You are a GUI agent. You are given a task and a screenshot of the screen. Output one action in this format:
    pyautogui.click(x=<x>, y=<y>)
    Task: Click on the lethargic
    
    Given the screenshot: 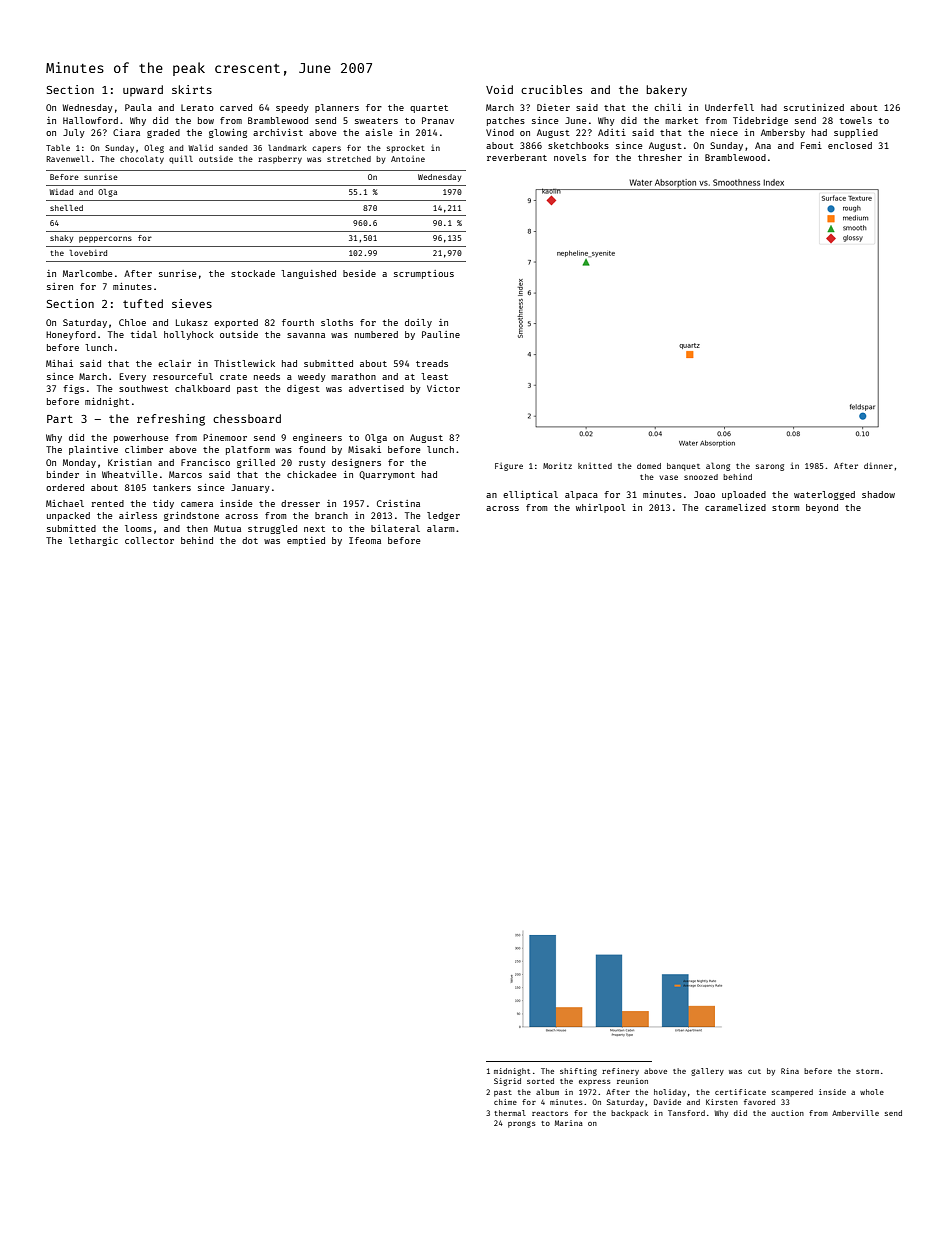 What is the action you would take?
    pyautogui.click(x=93, y=541)
